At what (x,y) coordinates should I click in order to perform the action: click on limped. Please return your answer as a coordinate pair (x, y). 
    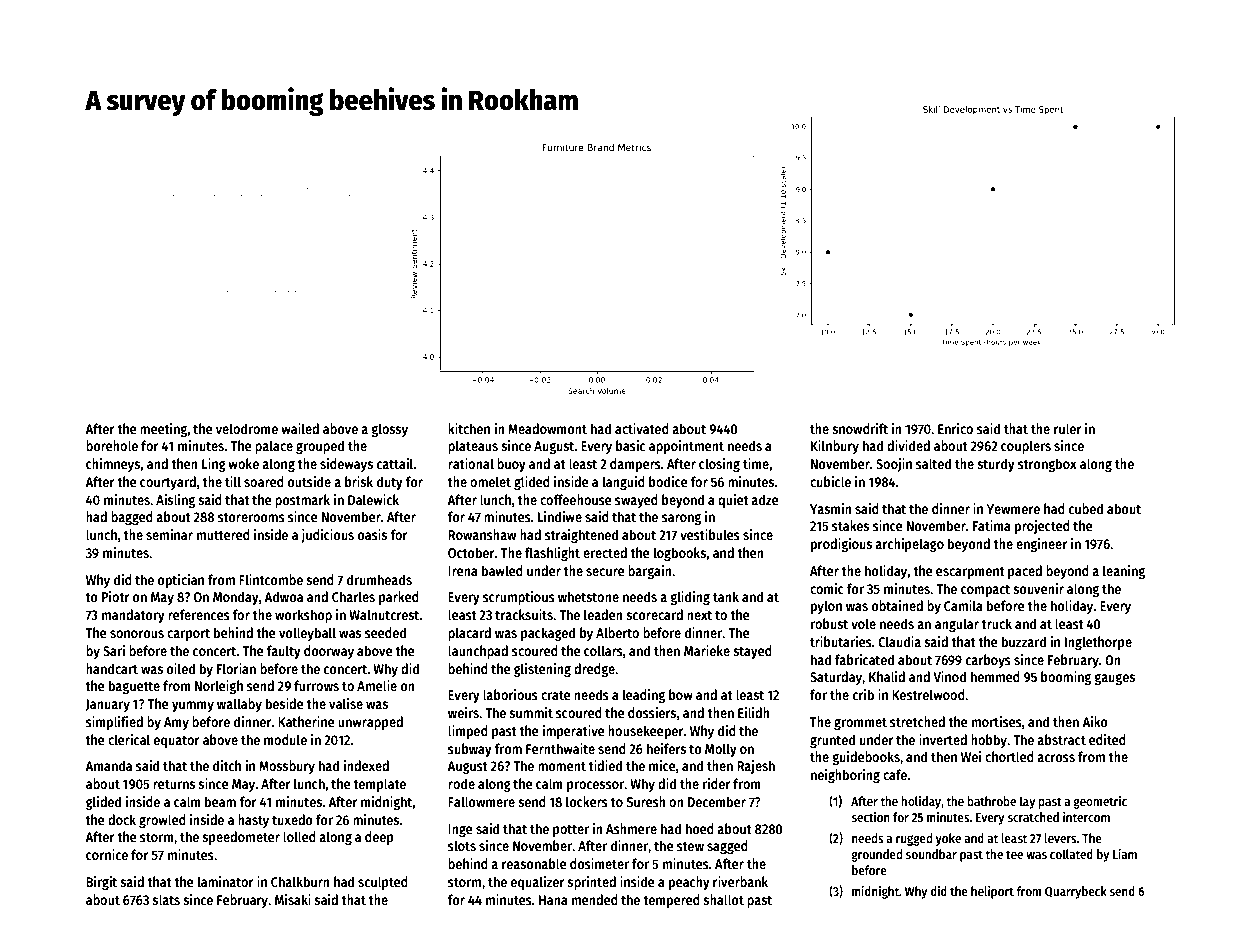
    Looking at the image, I should click on (468, 732).
